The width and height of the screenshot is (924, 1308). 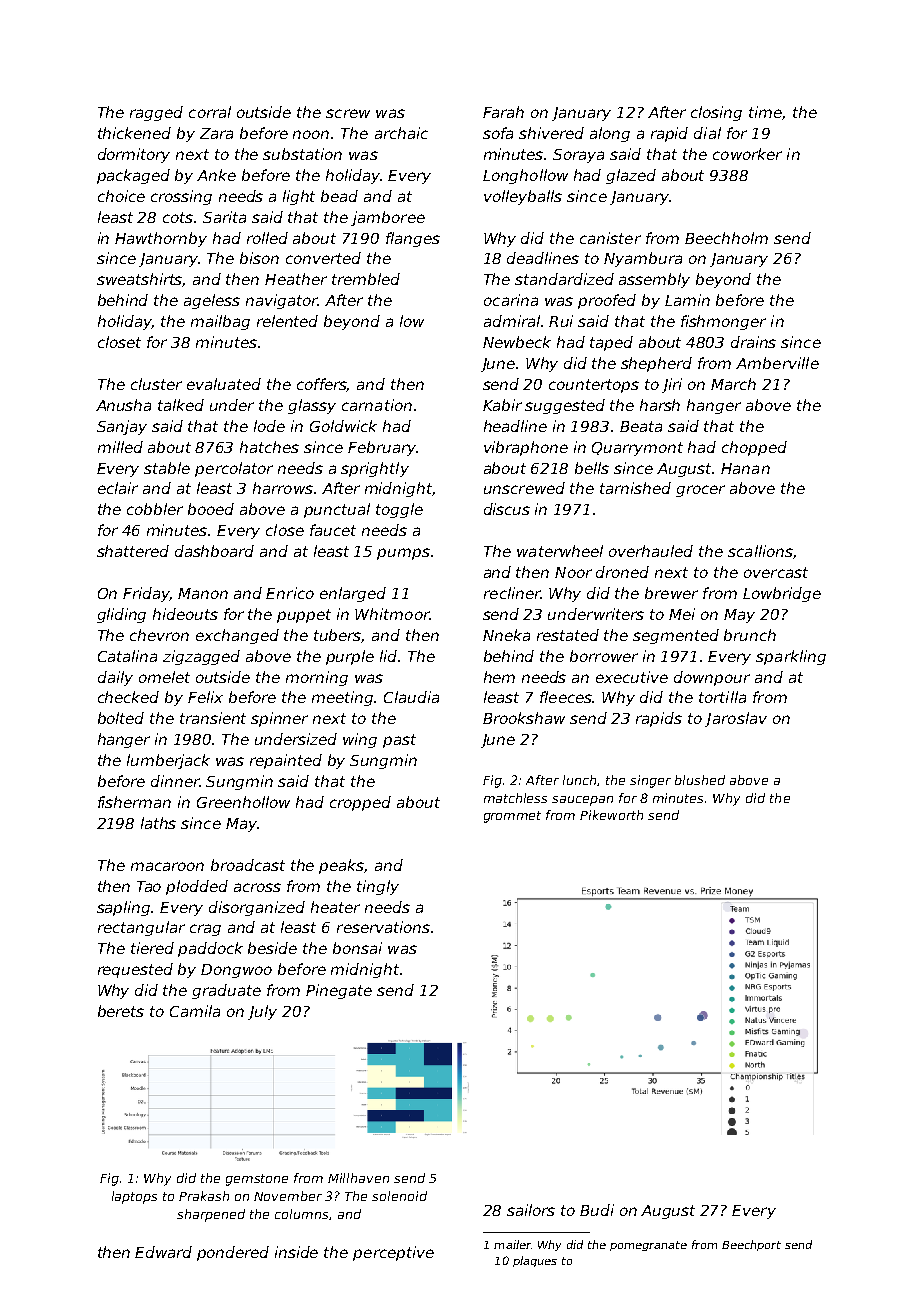 What do you see at coordinates (296, 279) in the screenshot?
I see `Heather` at bounding box center [296, 279].
